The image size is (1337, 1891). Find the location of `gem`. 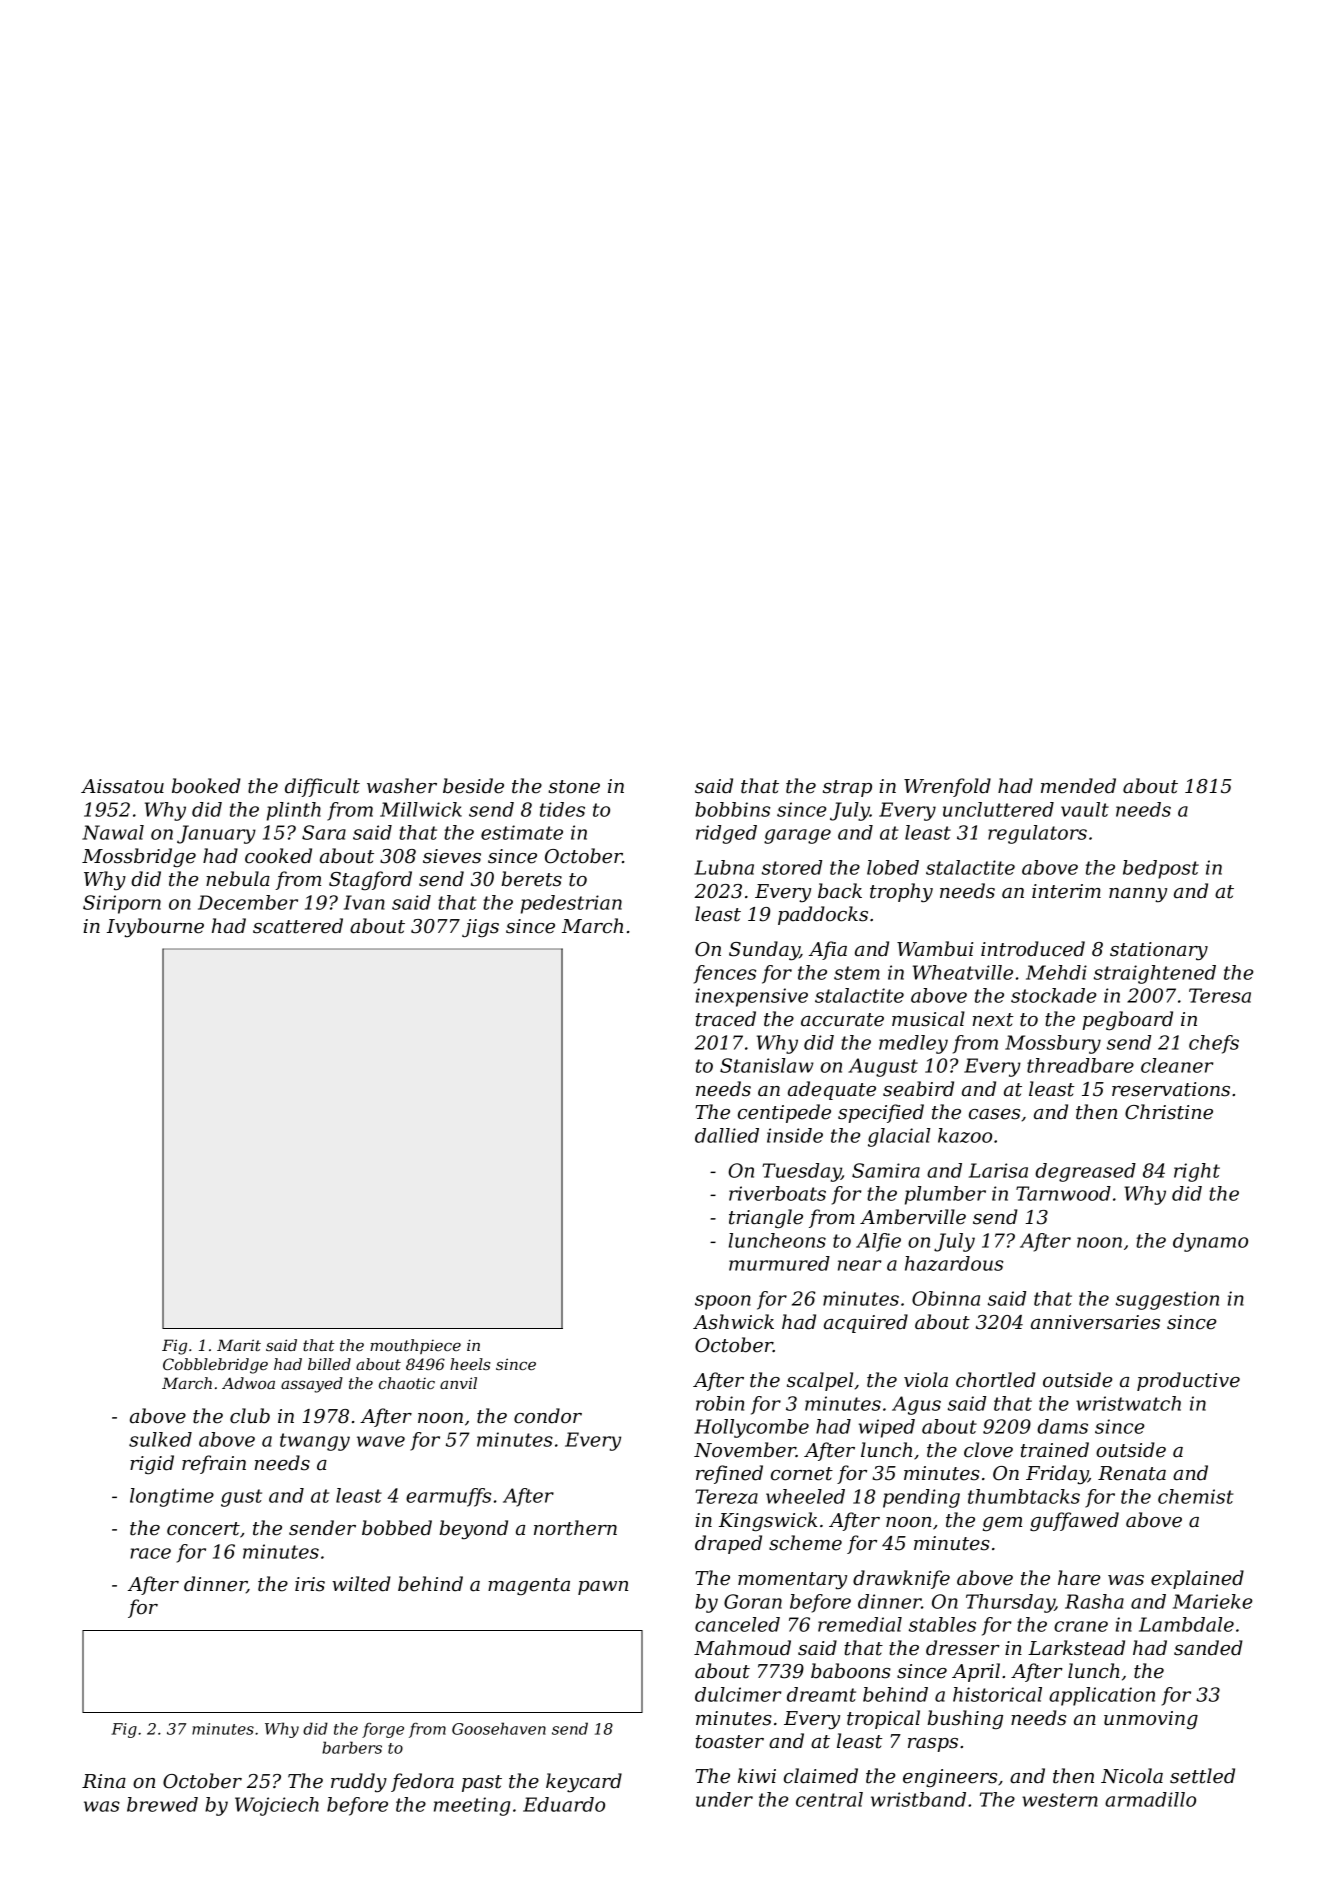

gem is located at coordinates (1002, 1524).
